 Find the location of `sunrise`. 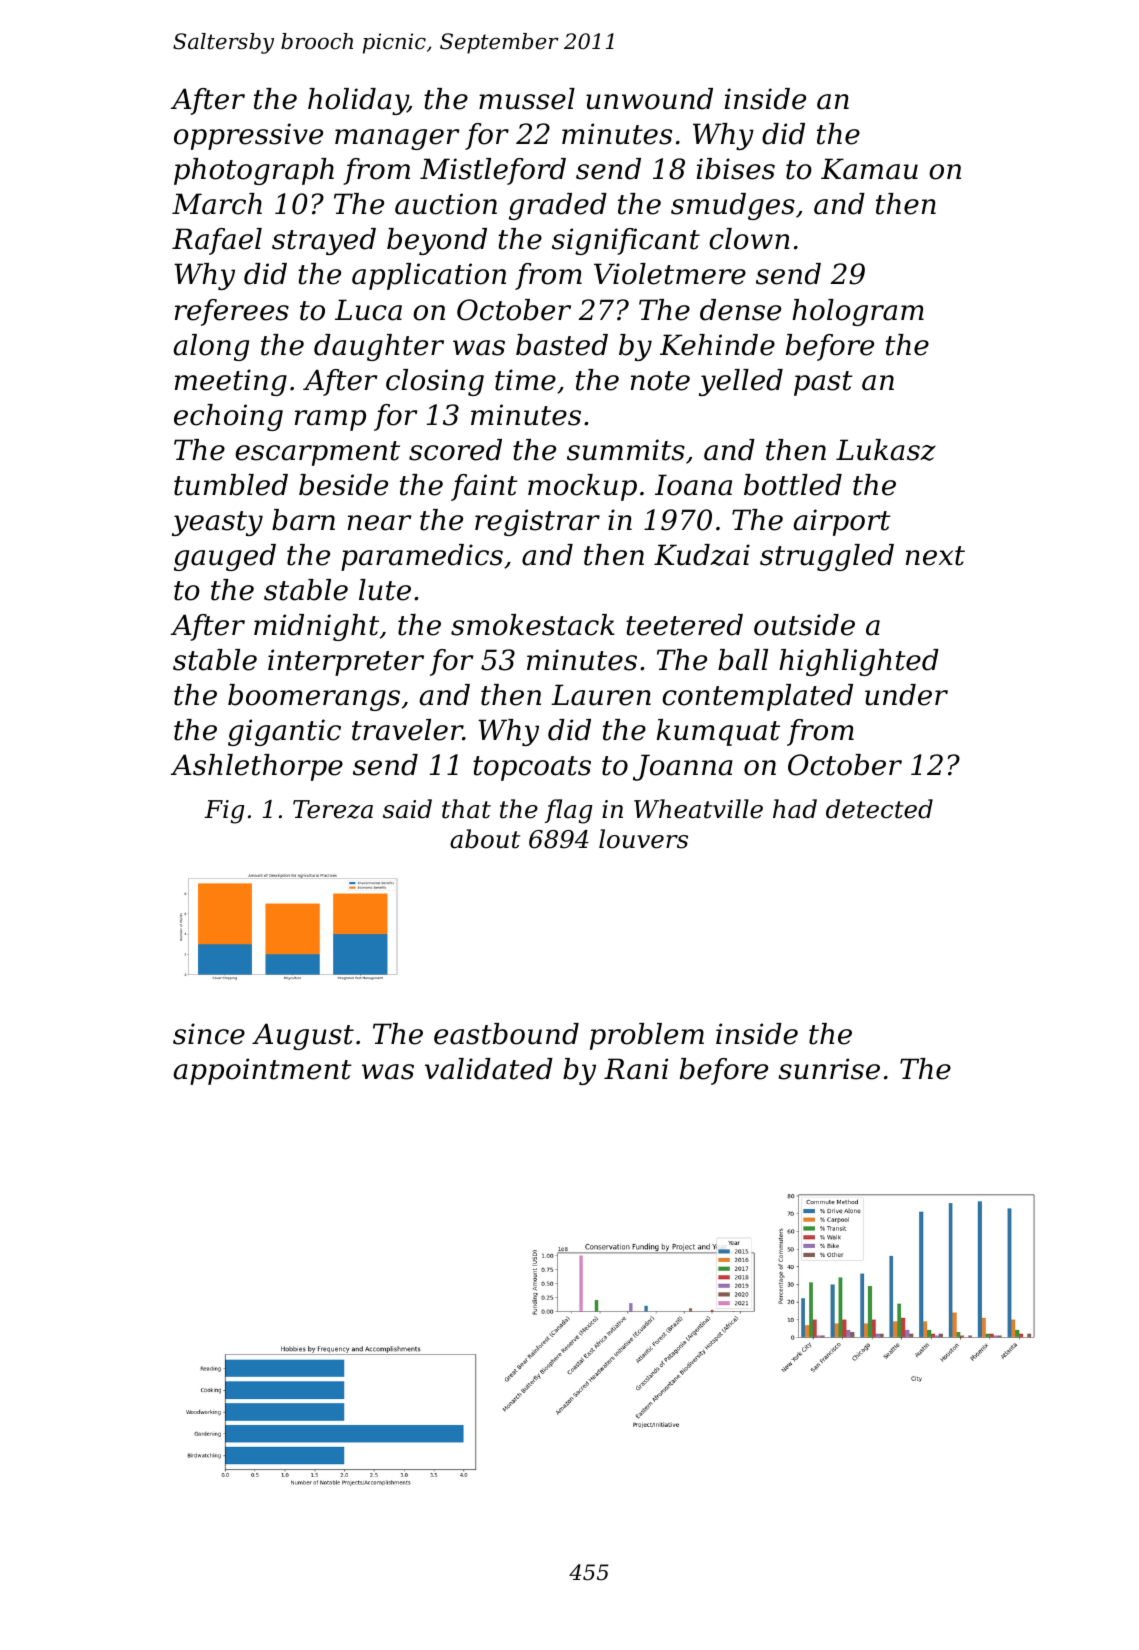

sunrise is located at coordinates (829, 1069).
